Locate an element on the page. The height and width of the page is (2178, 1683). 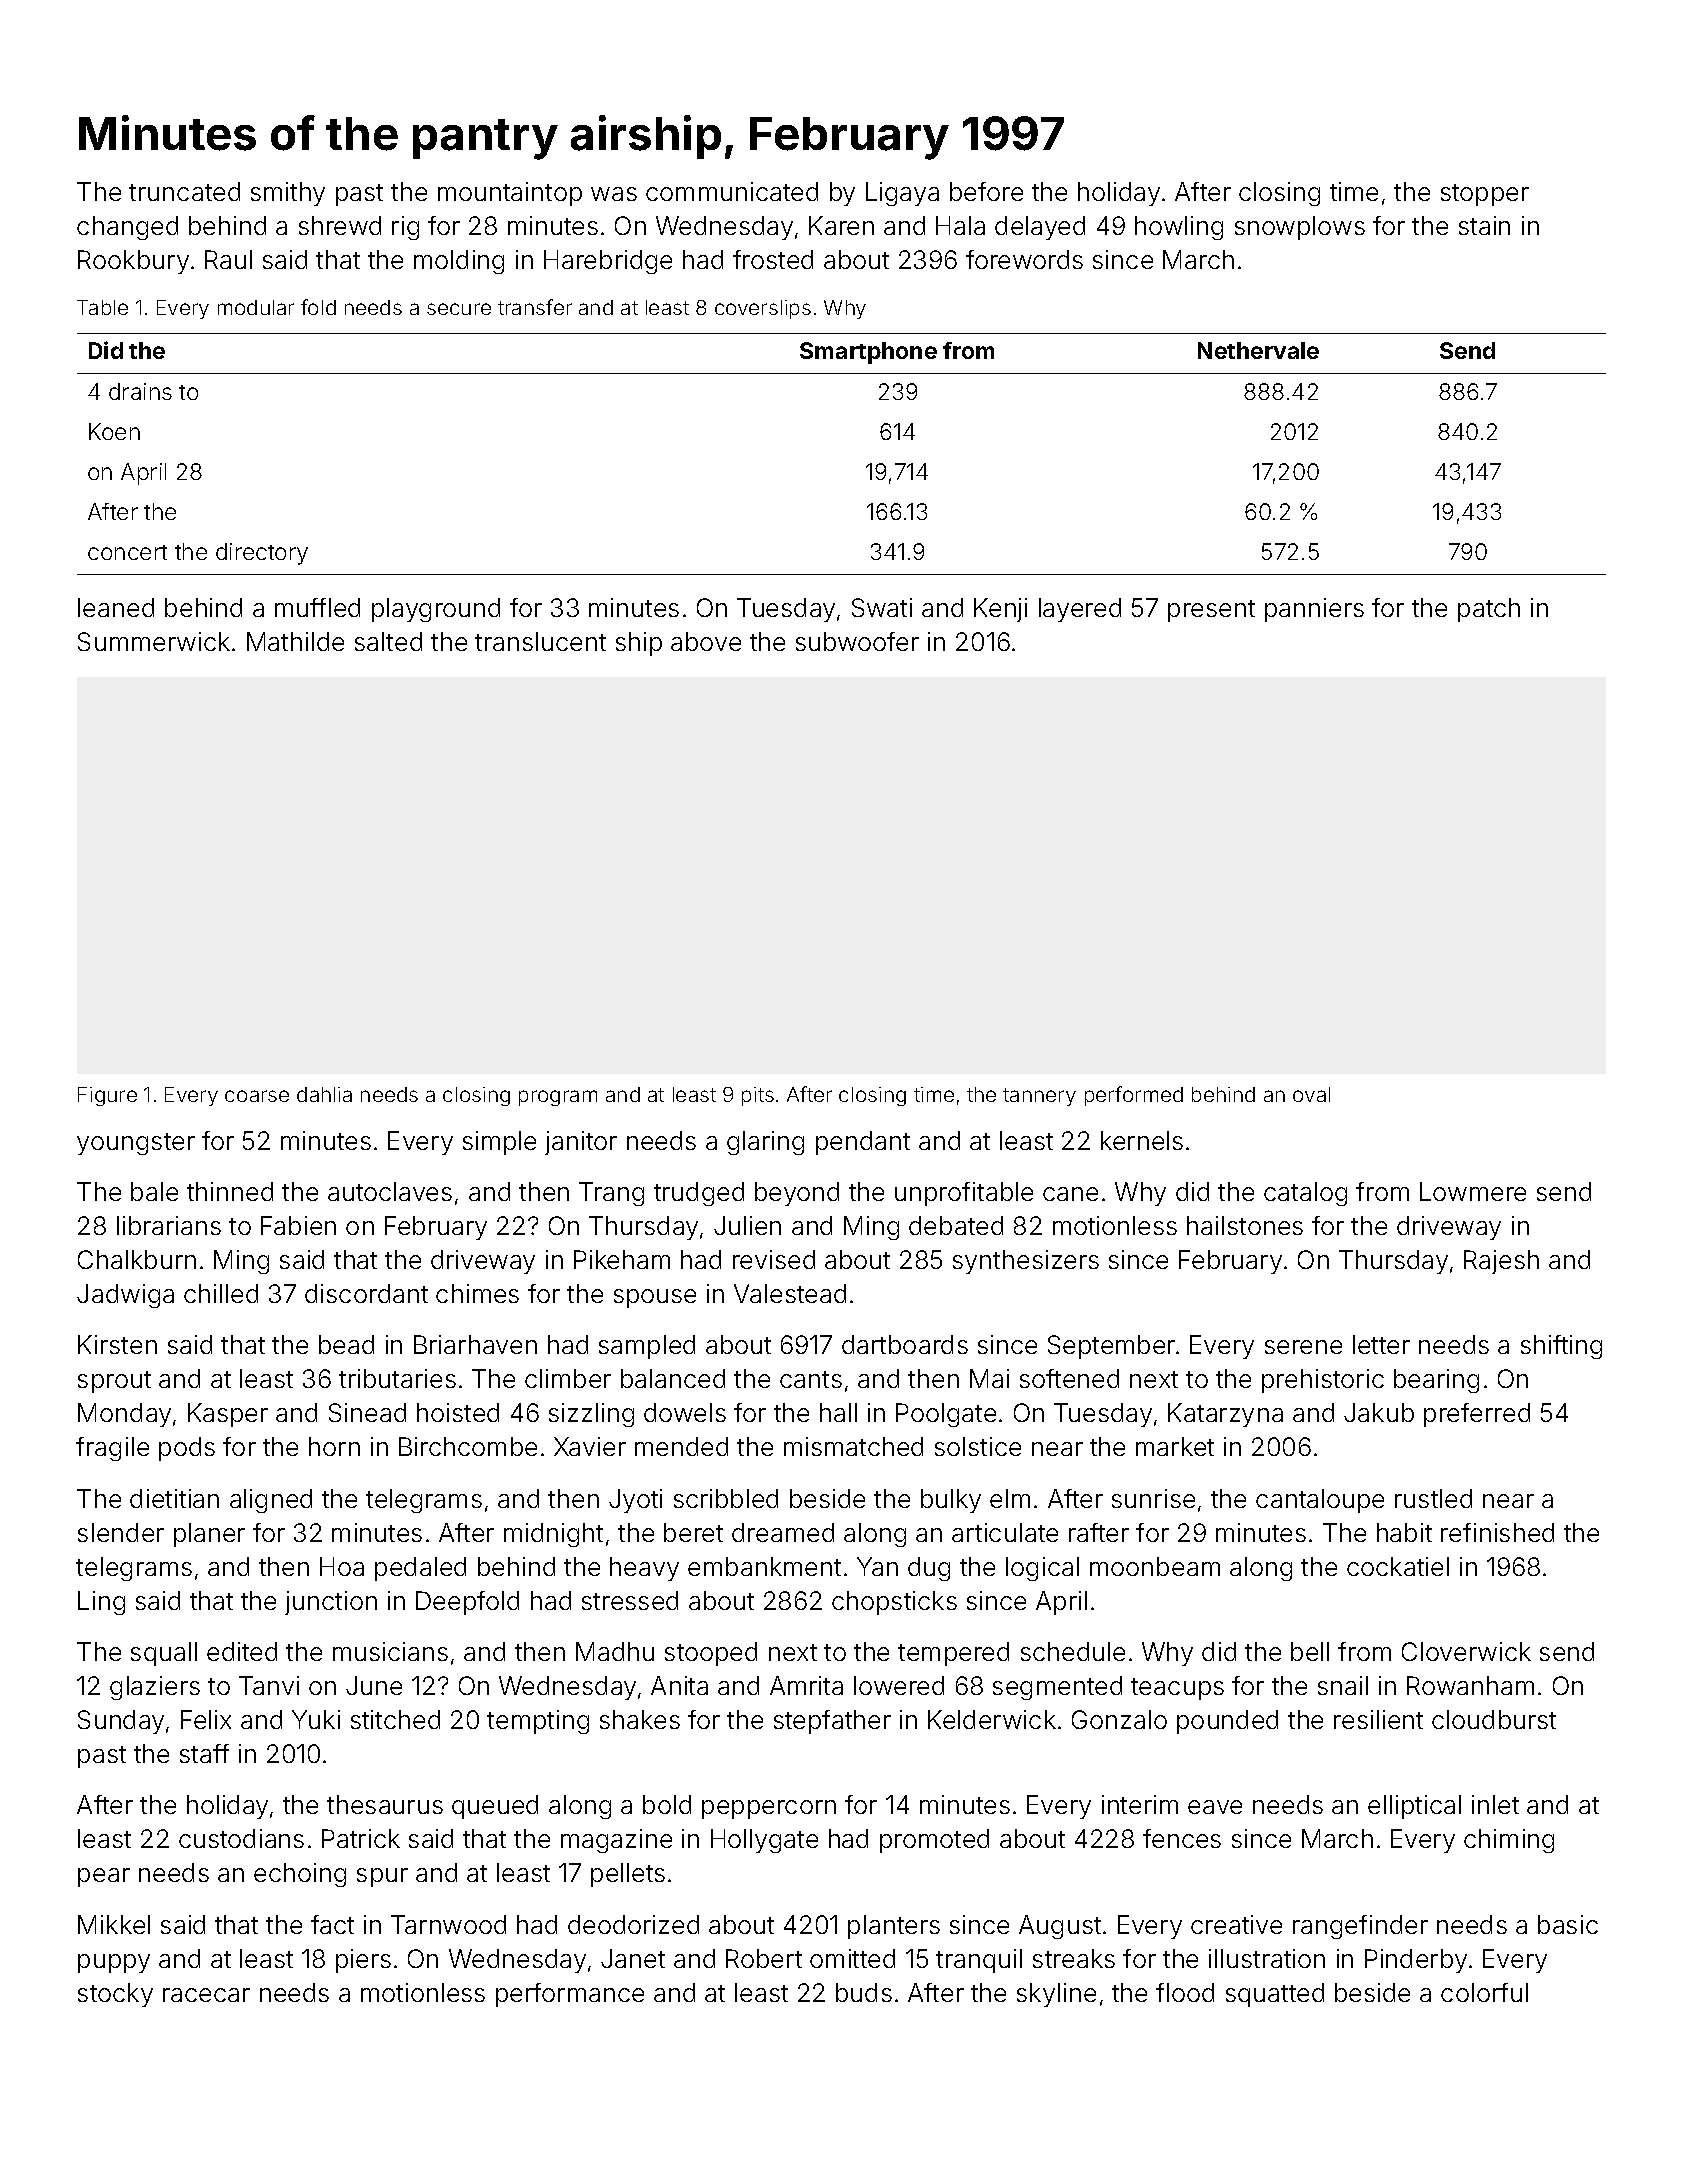
pits is located at coordinates (758, 1096).
